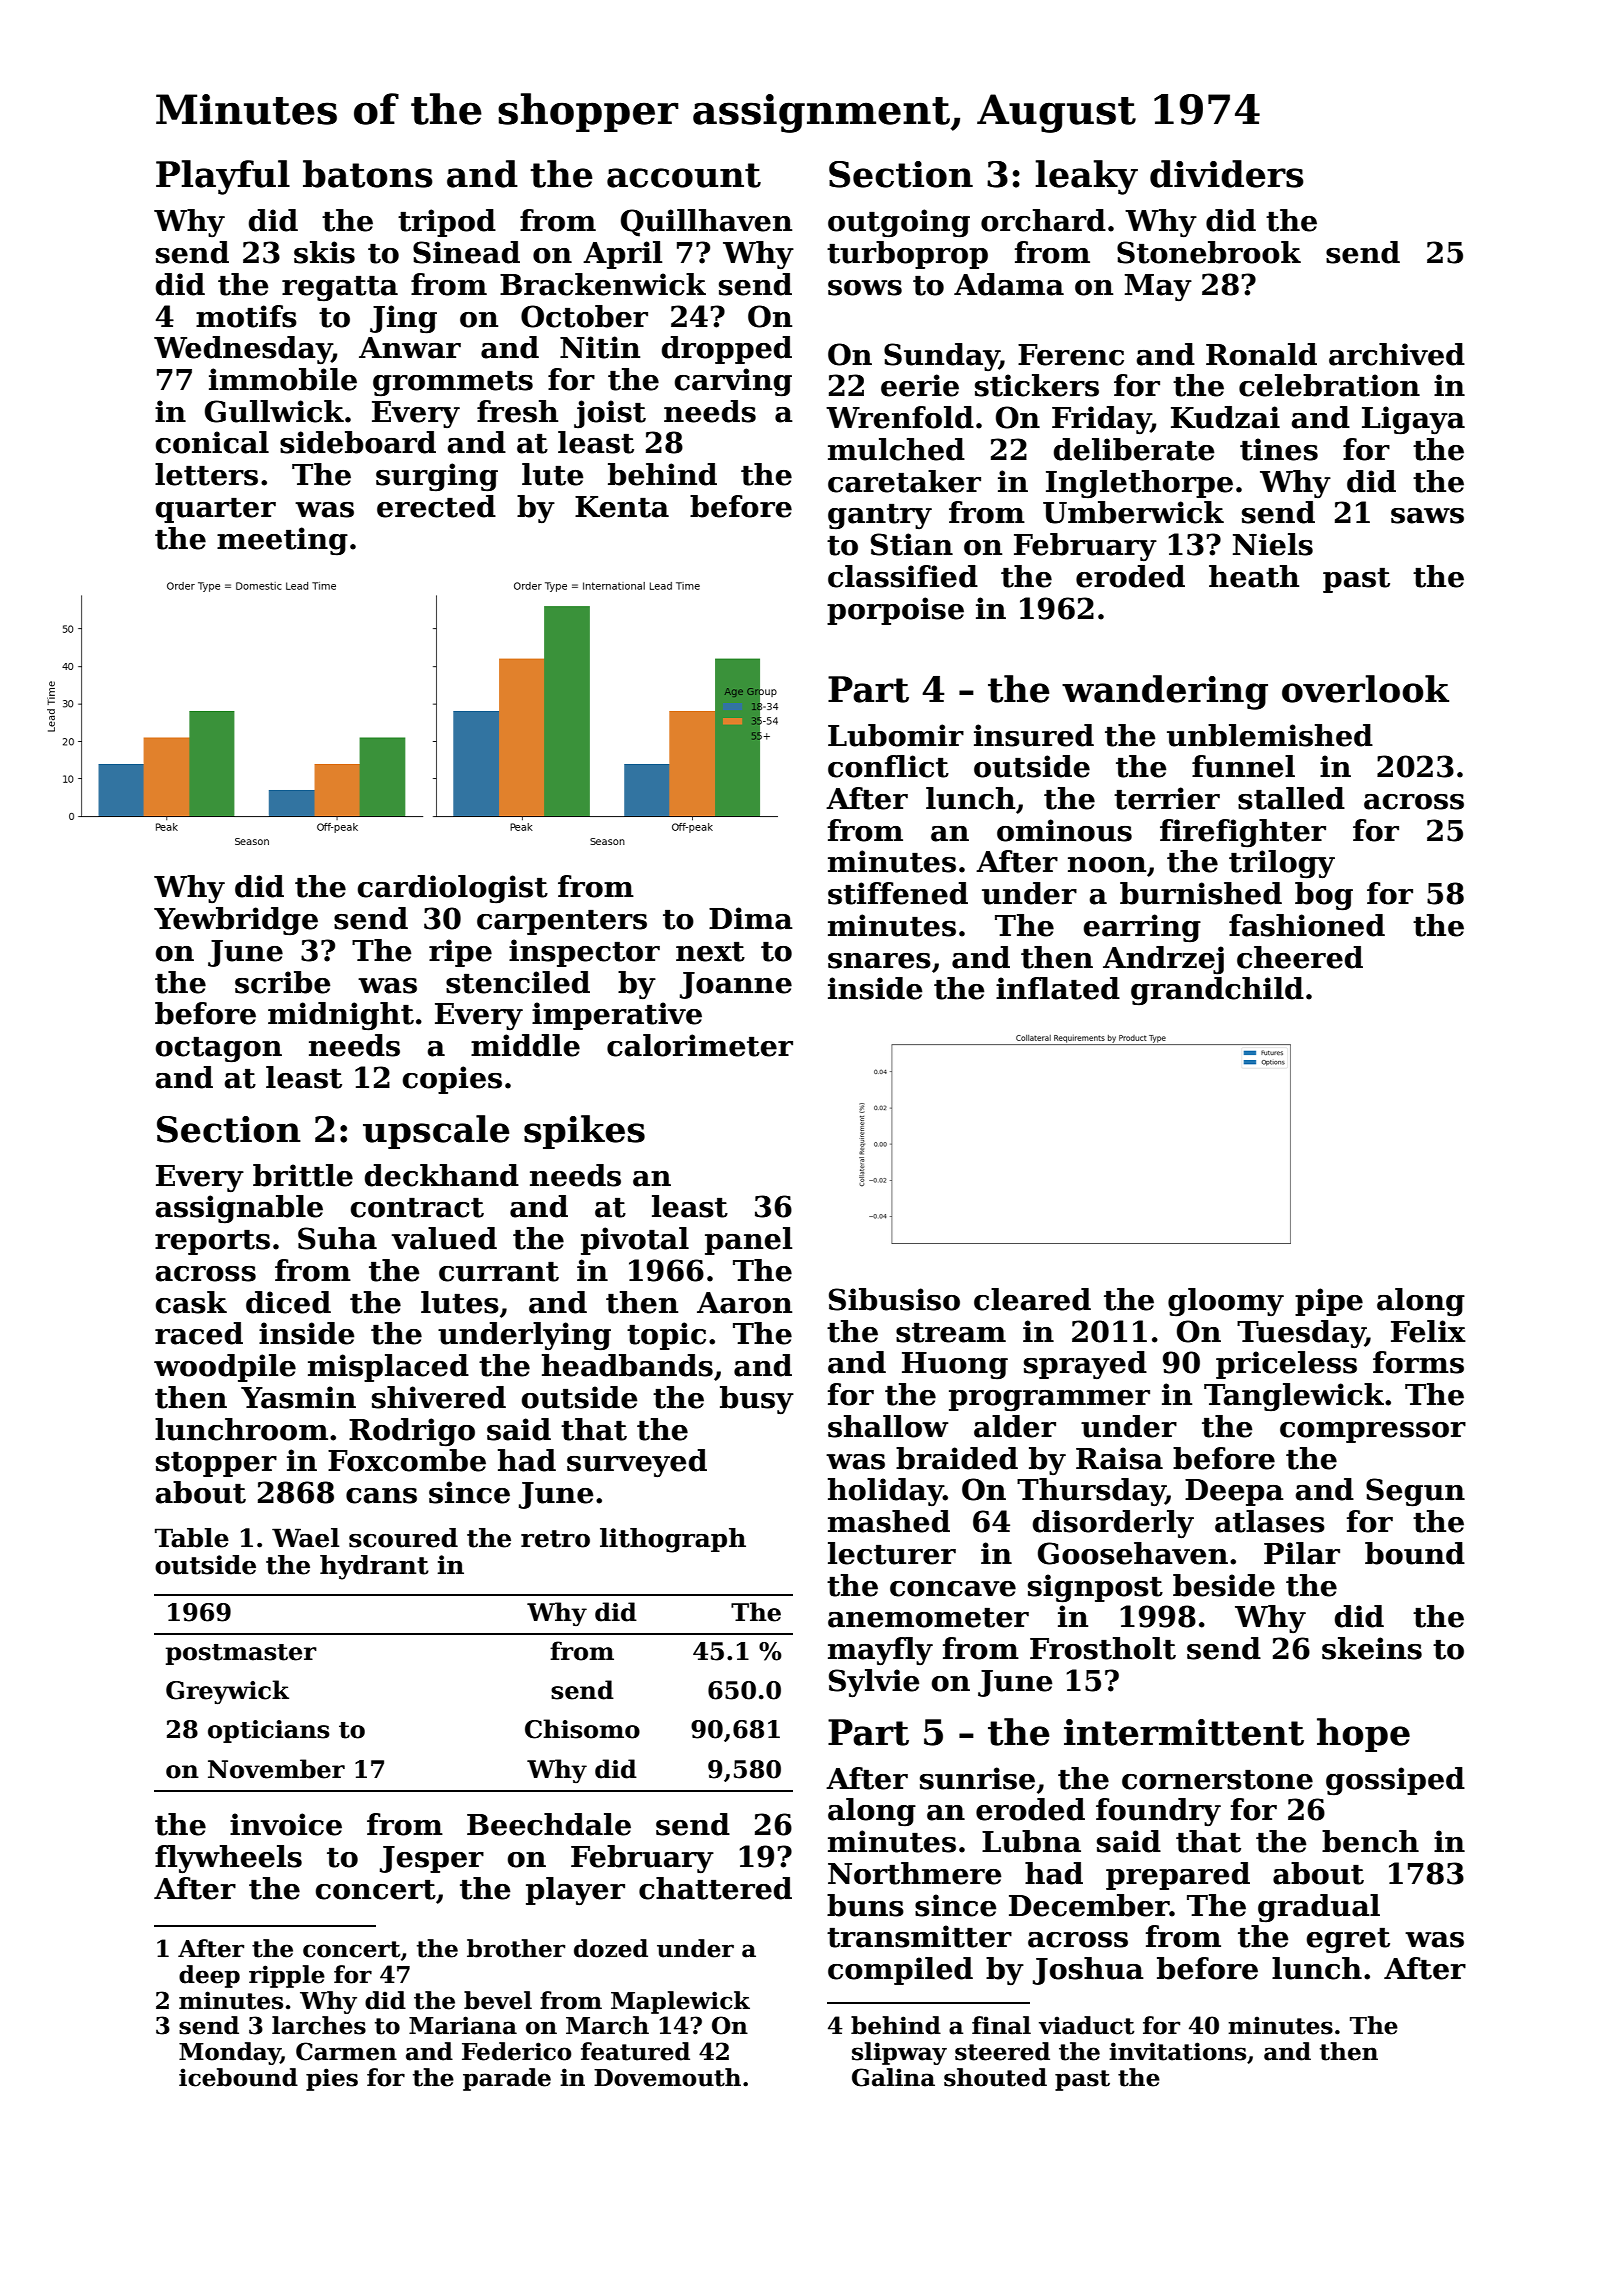 The width and height of the document is (1620, 2292). Describe the element at coordinates (368, 174) in the document. I see `batons` at that location.
